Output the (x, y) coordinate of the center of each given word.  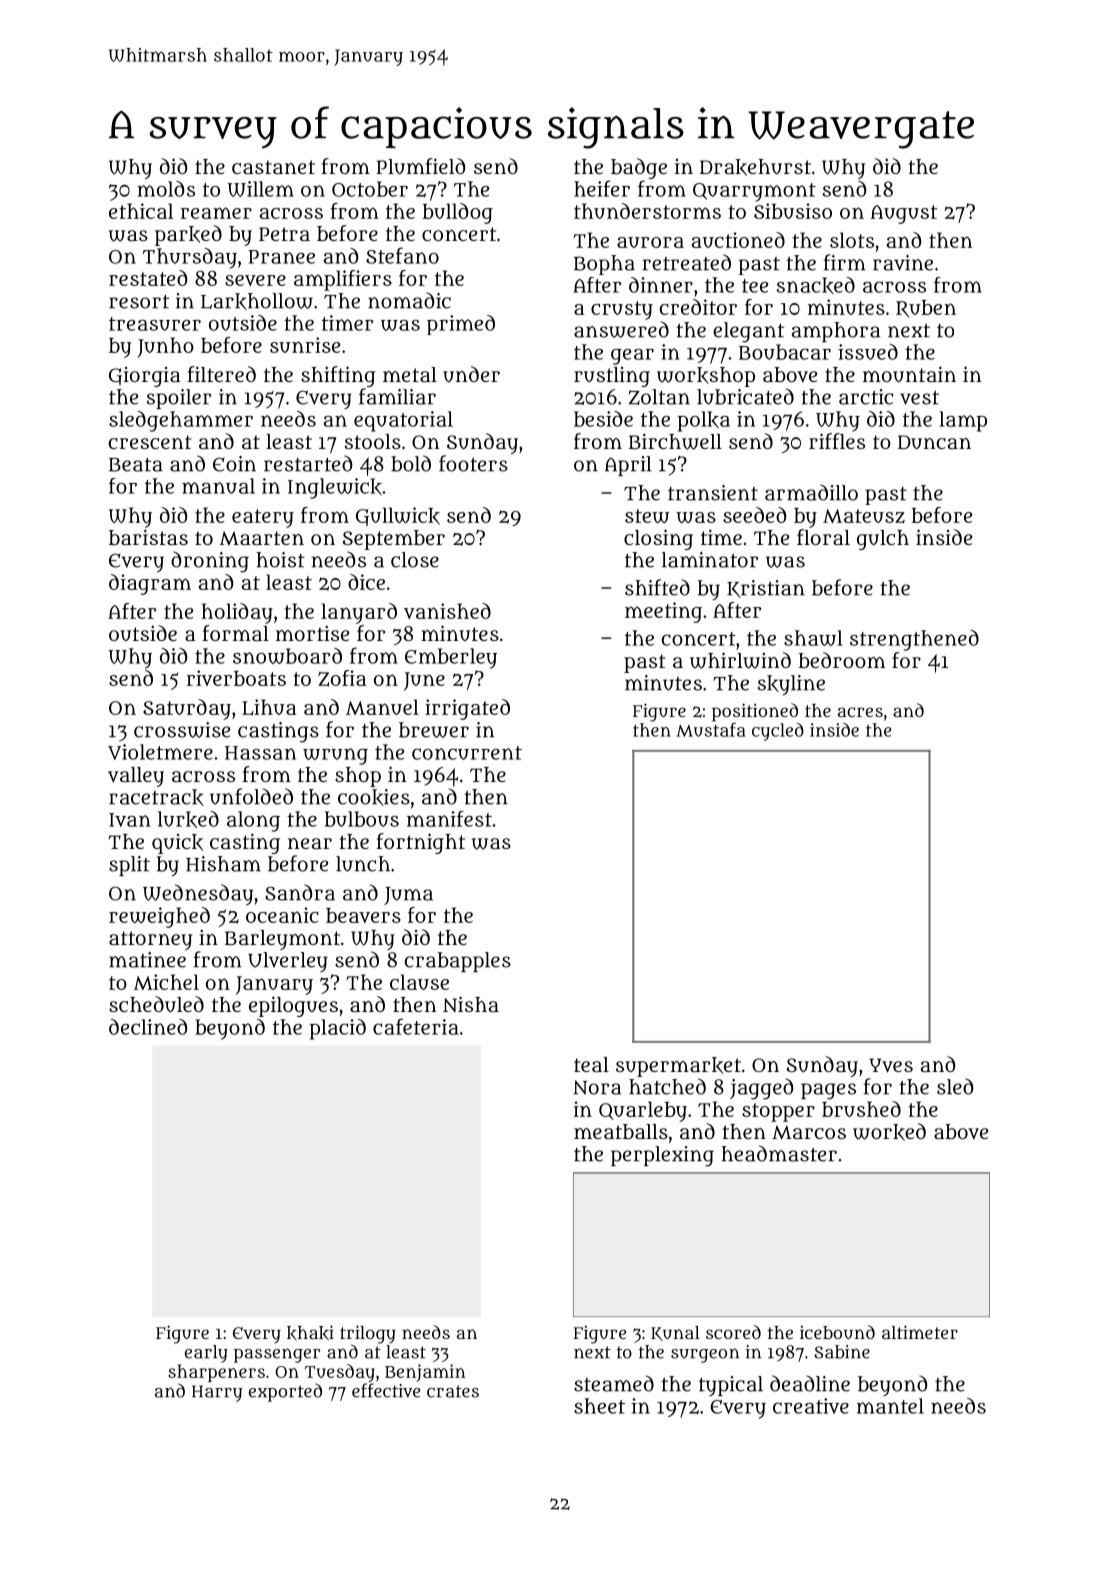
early (206, 1354)
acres (860, 712)
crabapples (458, 962)
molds (166, 189)
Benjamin (425, 1373)
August (903, 214)
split (129, 866)
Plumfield (420, 166)
